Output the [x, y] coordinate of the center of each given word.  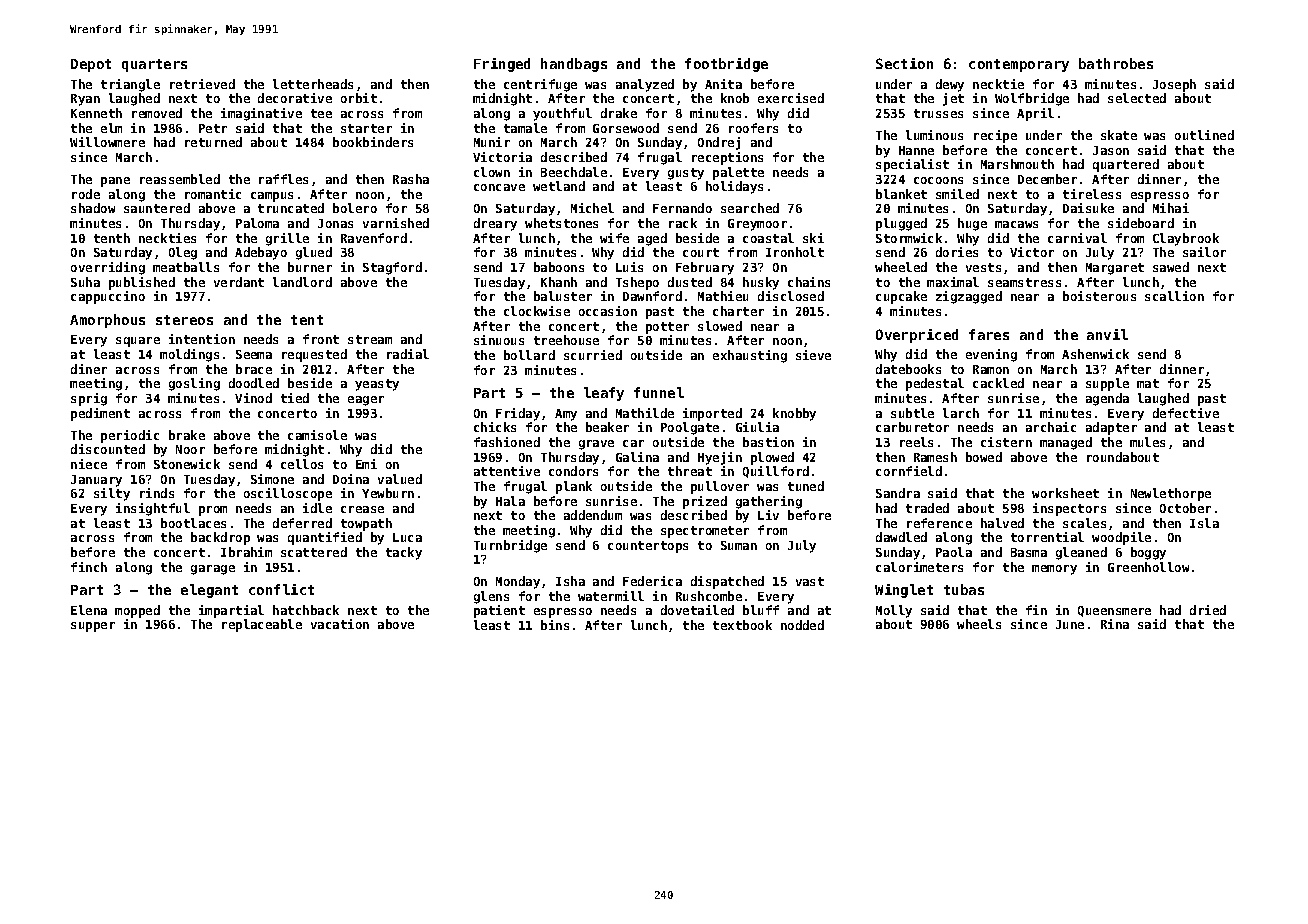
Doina [351, 479]
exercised [791, 98]
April [1035, 114]
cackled [998, 383]
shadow [93, 208]
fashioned [507, 442]
